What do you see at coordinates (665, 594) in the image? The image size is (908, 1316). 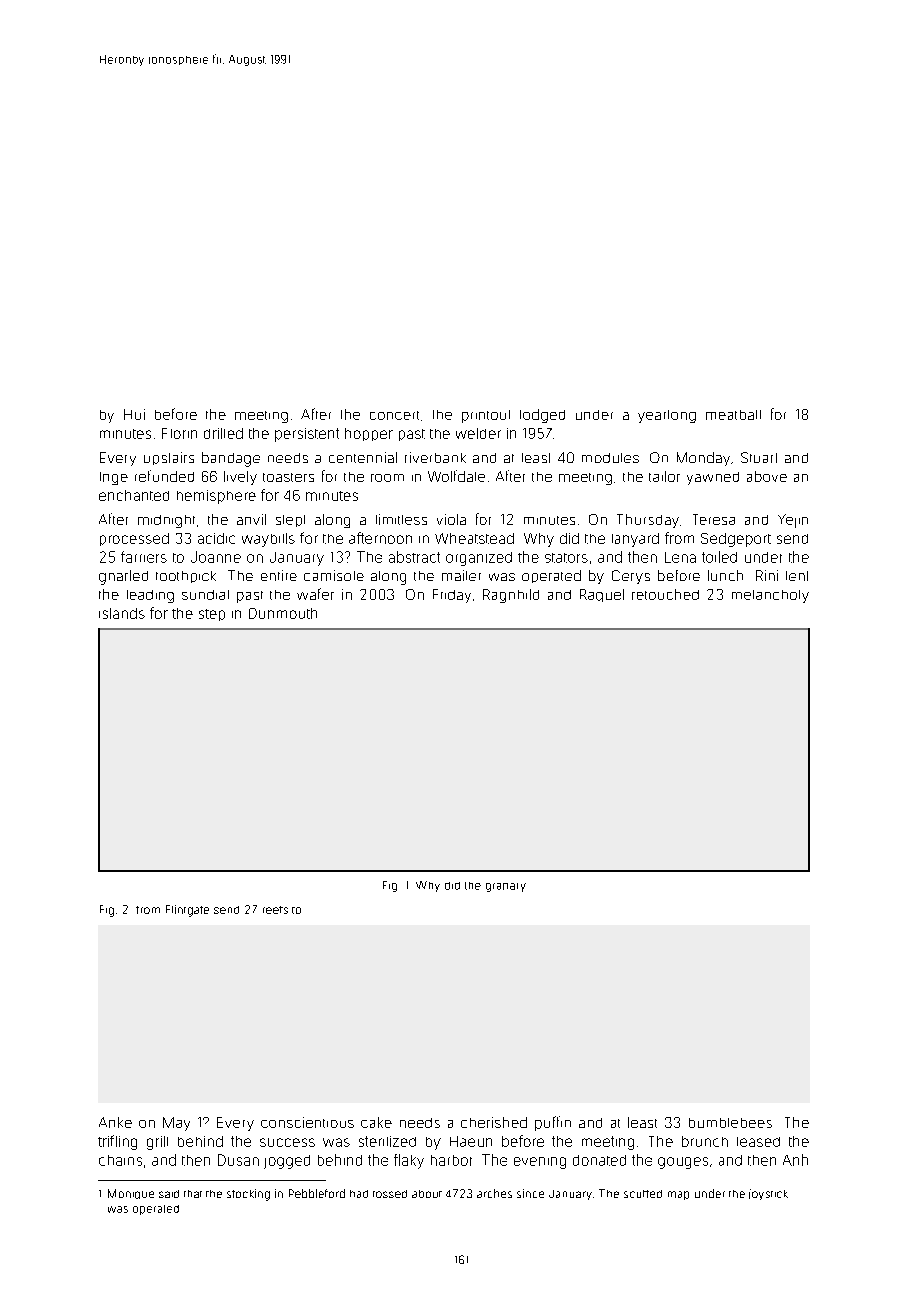 I see `retouched` at bounding box center [665, 594].
